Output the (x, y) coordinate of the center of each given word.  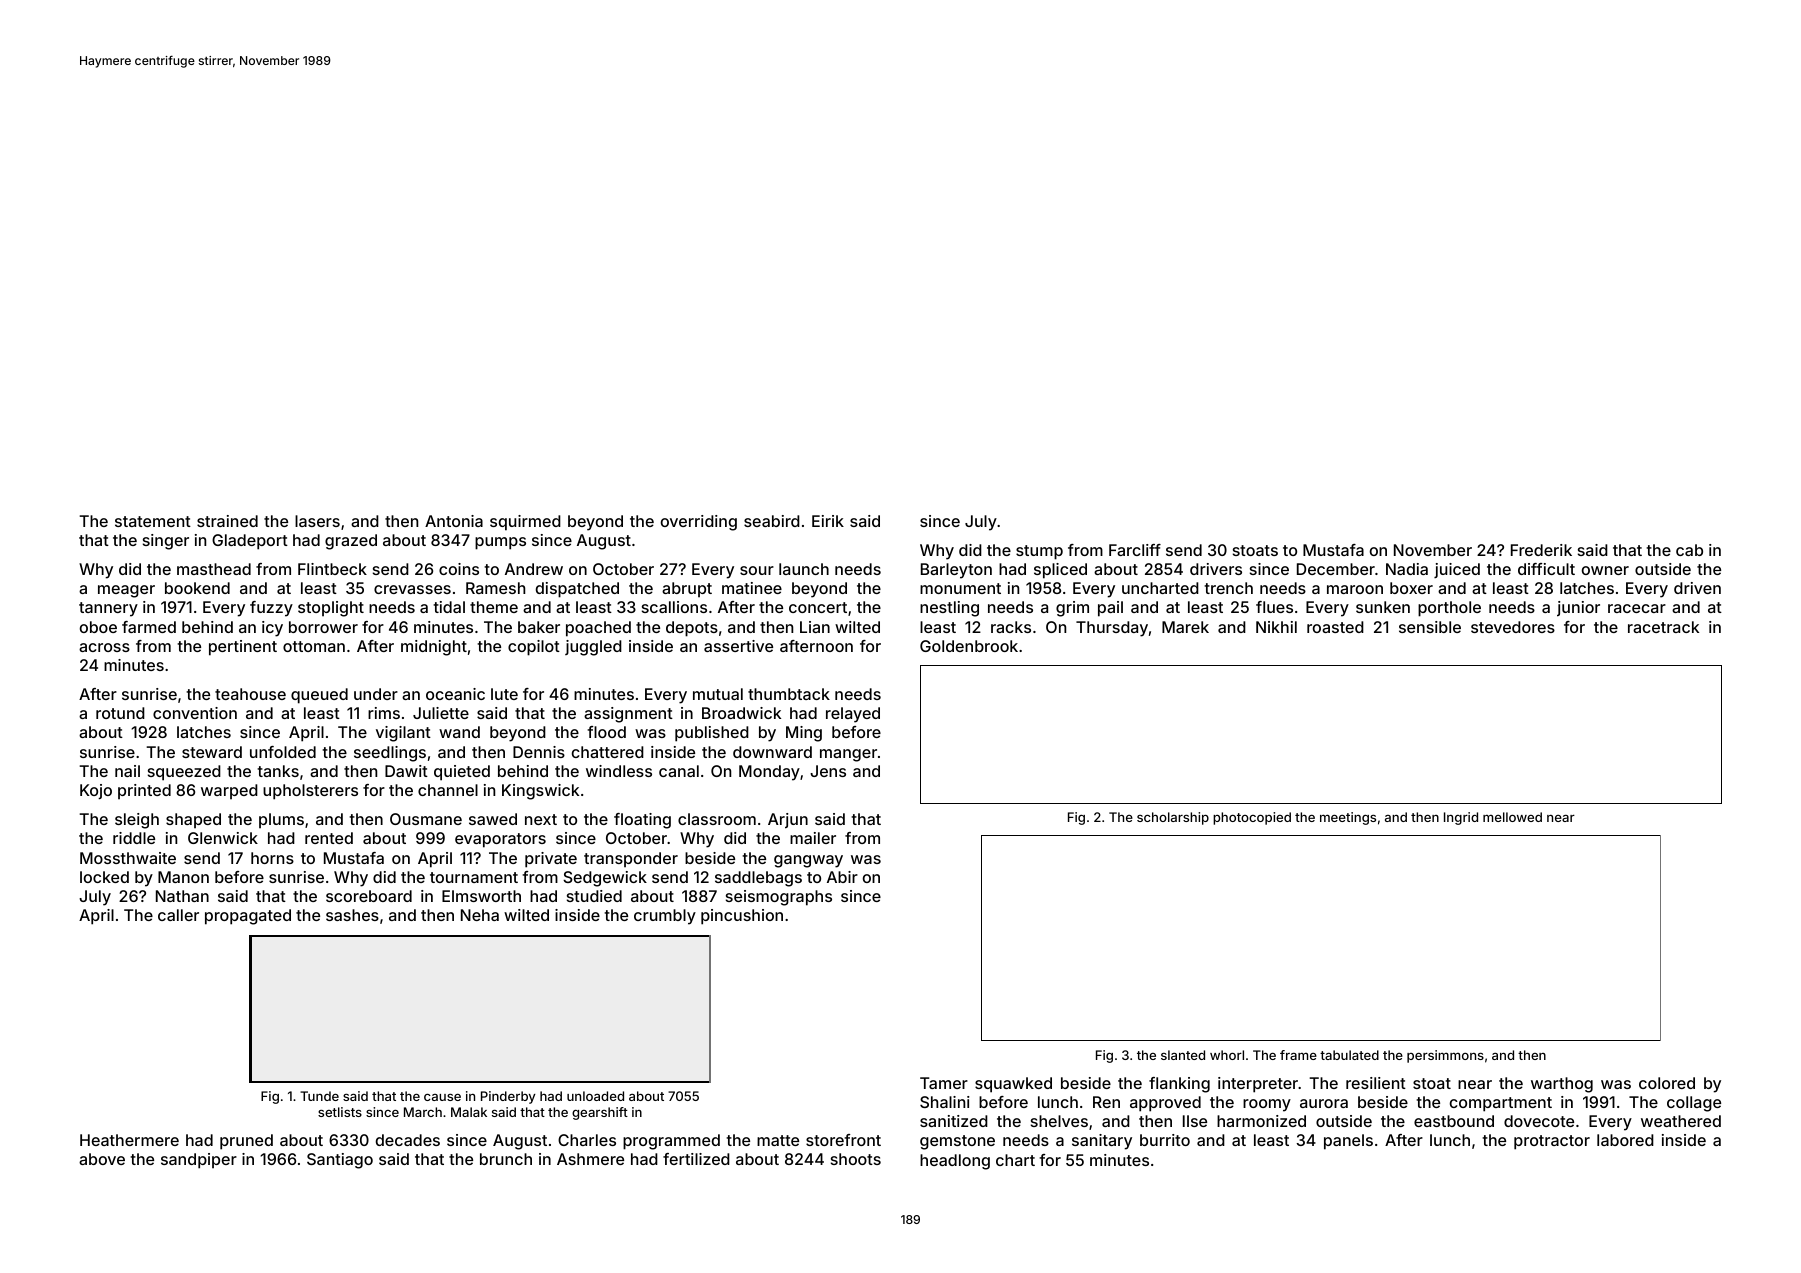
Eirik (828, 521)
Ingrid (1461, 818)
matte (778, 1140)
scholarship (1173, 818)
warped (229, 792)
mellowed (1512, 817)
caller (178, 915)
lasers (317, 521)
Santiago (340, 1161)
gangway (808, 861)
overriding (699, 523)
